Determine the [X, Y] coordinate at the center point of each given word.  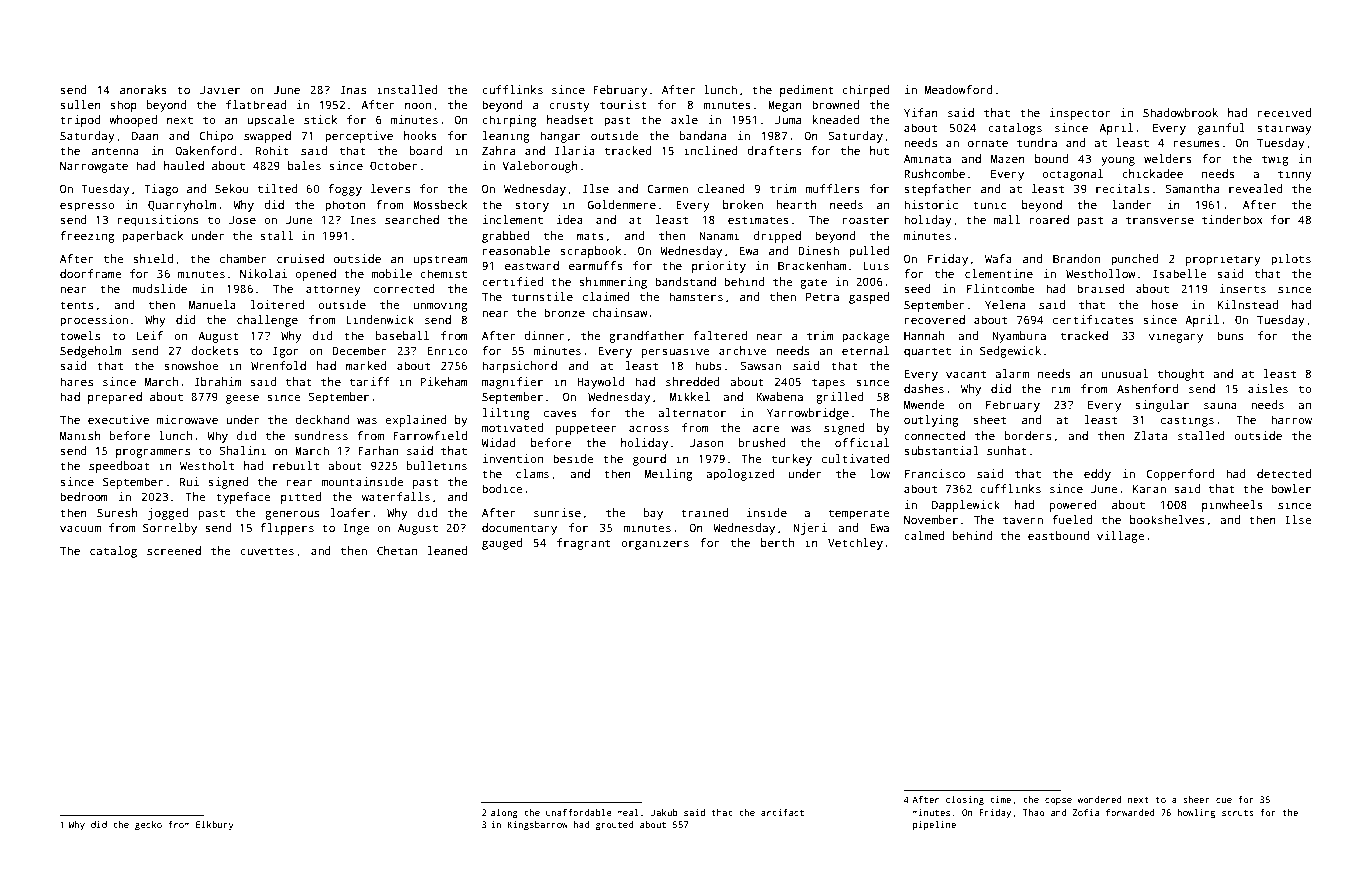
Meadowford [959, 89]
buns [1230, 335]
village [1120, 537]
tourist [623, 104]
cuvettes [267, 551]
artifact [782, 812]
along [504, 813]
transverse [1160, 220]
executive [118, 419]
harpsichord [519, 367]
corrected [404, 288]
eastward [532, 265]
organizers [655, 544]
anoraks [143, 89]
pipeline [934, 825]
